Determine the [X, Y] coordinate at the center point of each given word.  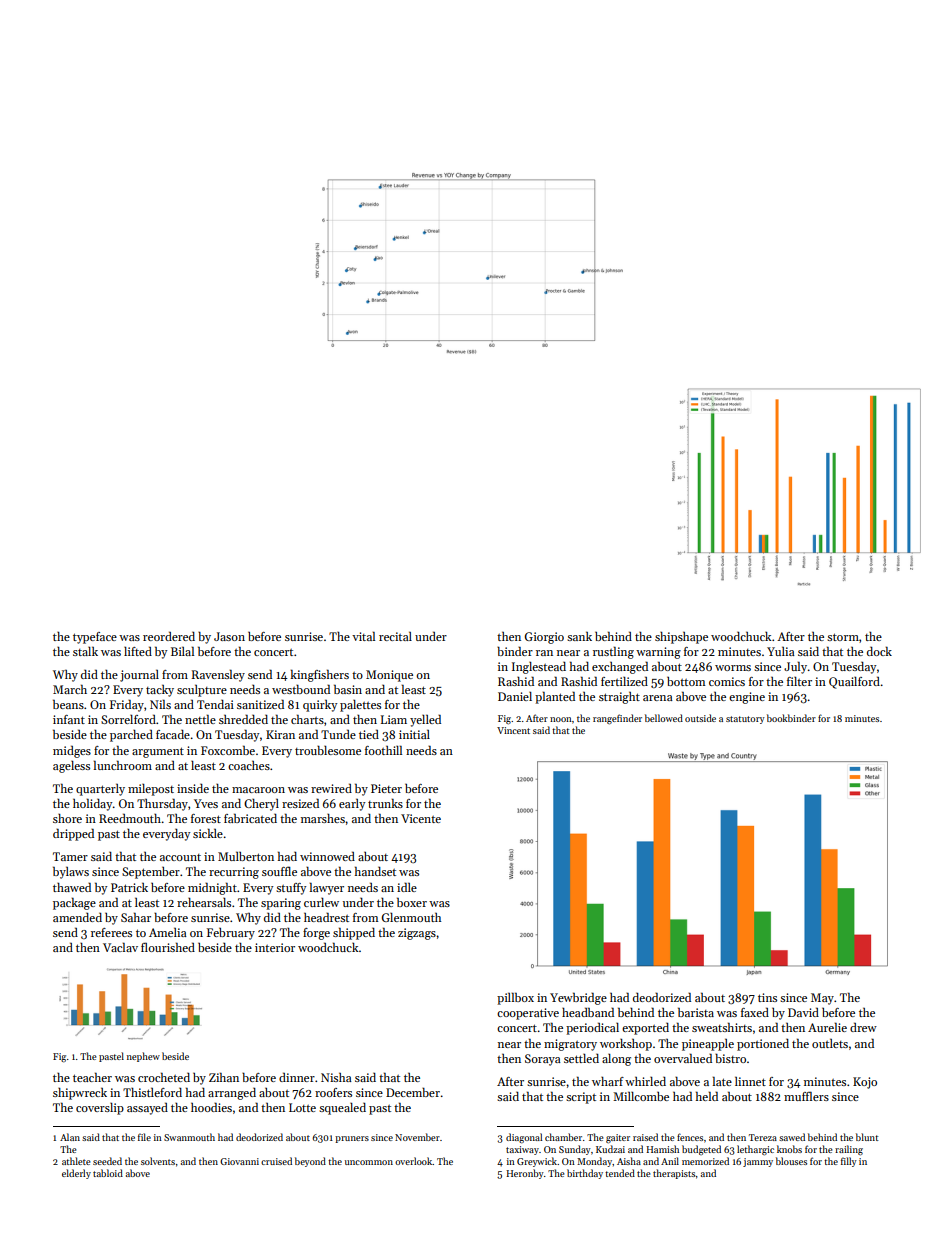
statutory [745, 720]
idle [407, 887]
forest [206, 818]
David [803, 1012]
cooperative [528, 1014]
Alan [70, 1137]
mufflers [806, 1096]
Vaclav [120, 947]
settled [581, 1058]
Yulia [781, 651]
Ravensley [218, 675]
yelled [425, 720]
